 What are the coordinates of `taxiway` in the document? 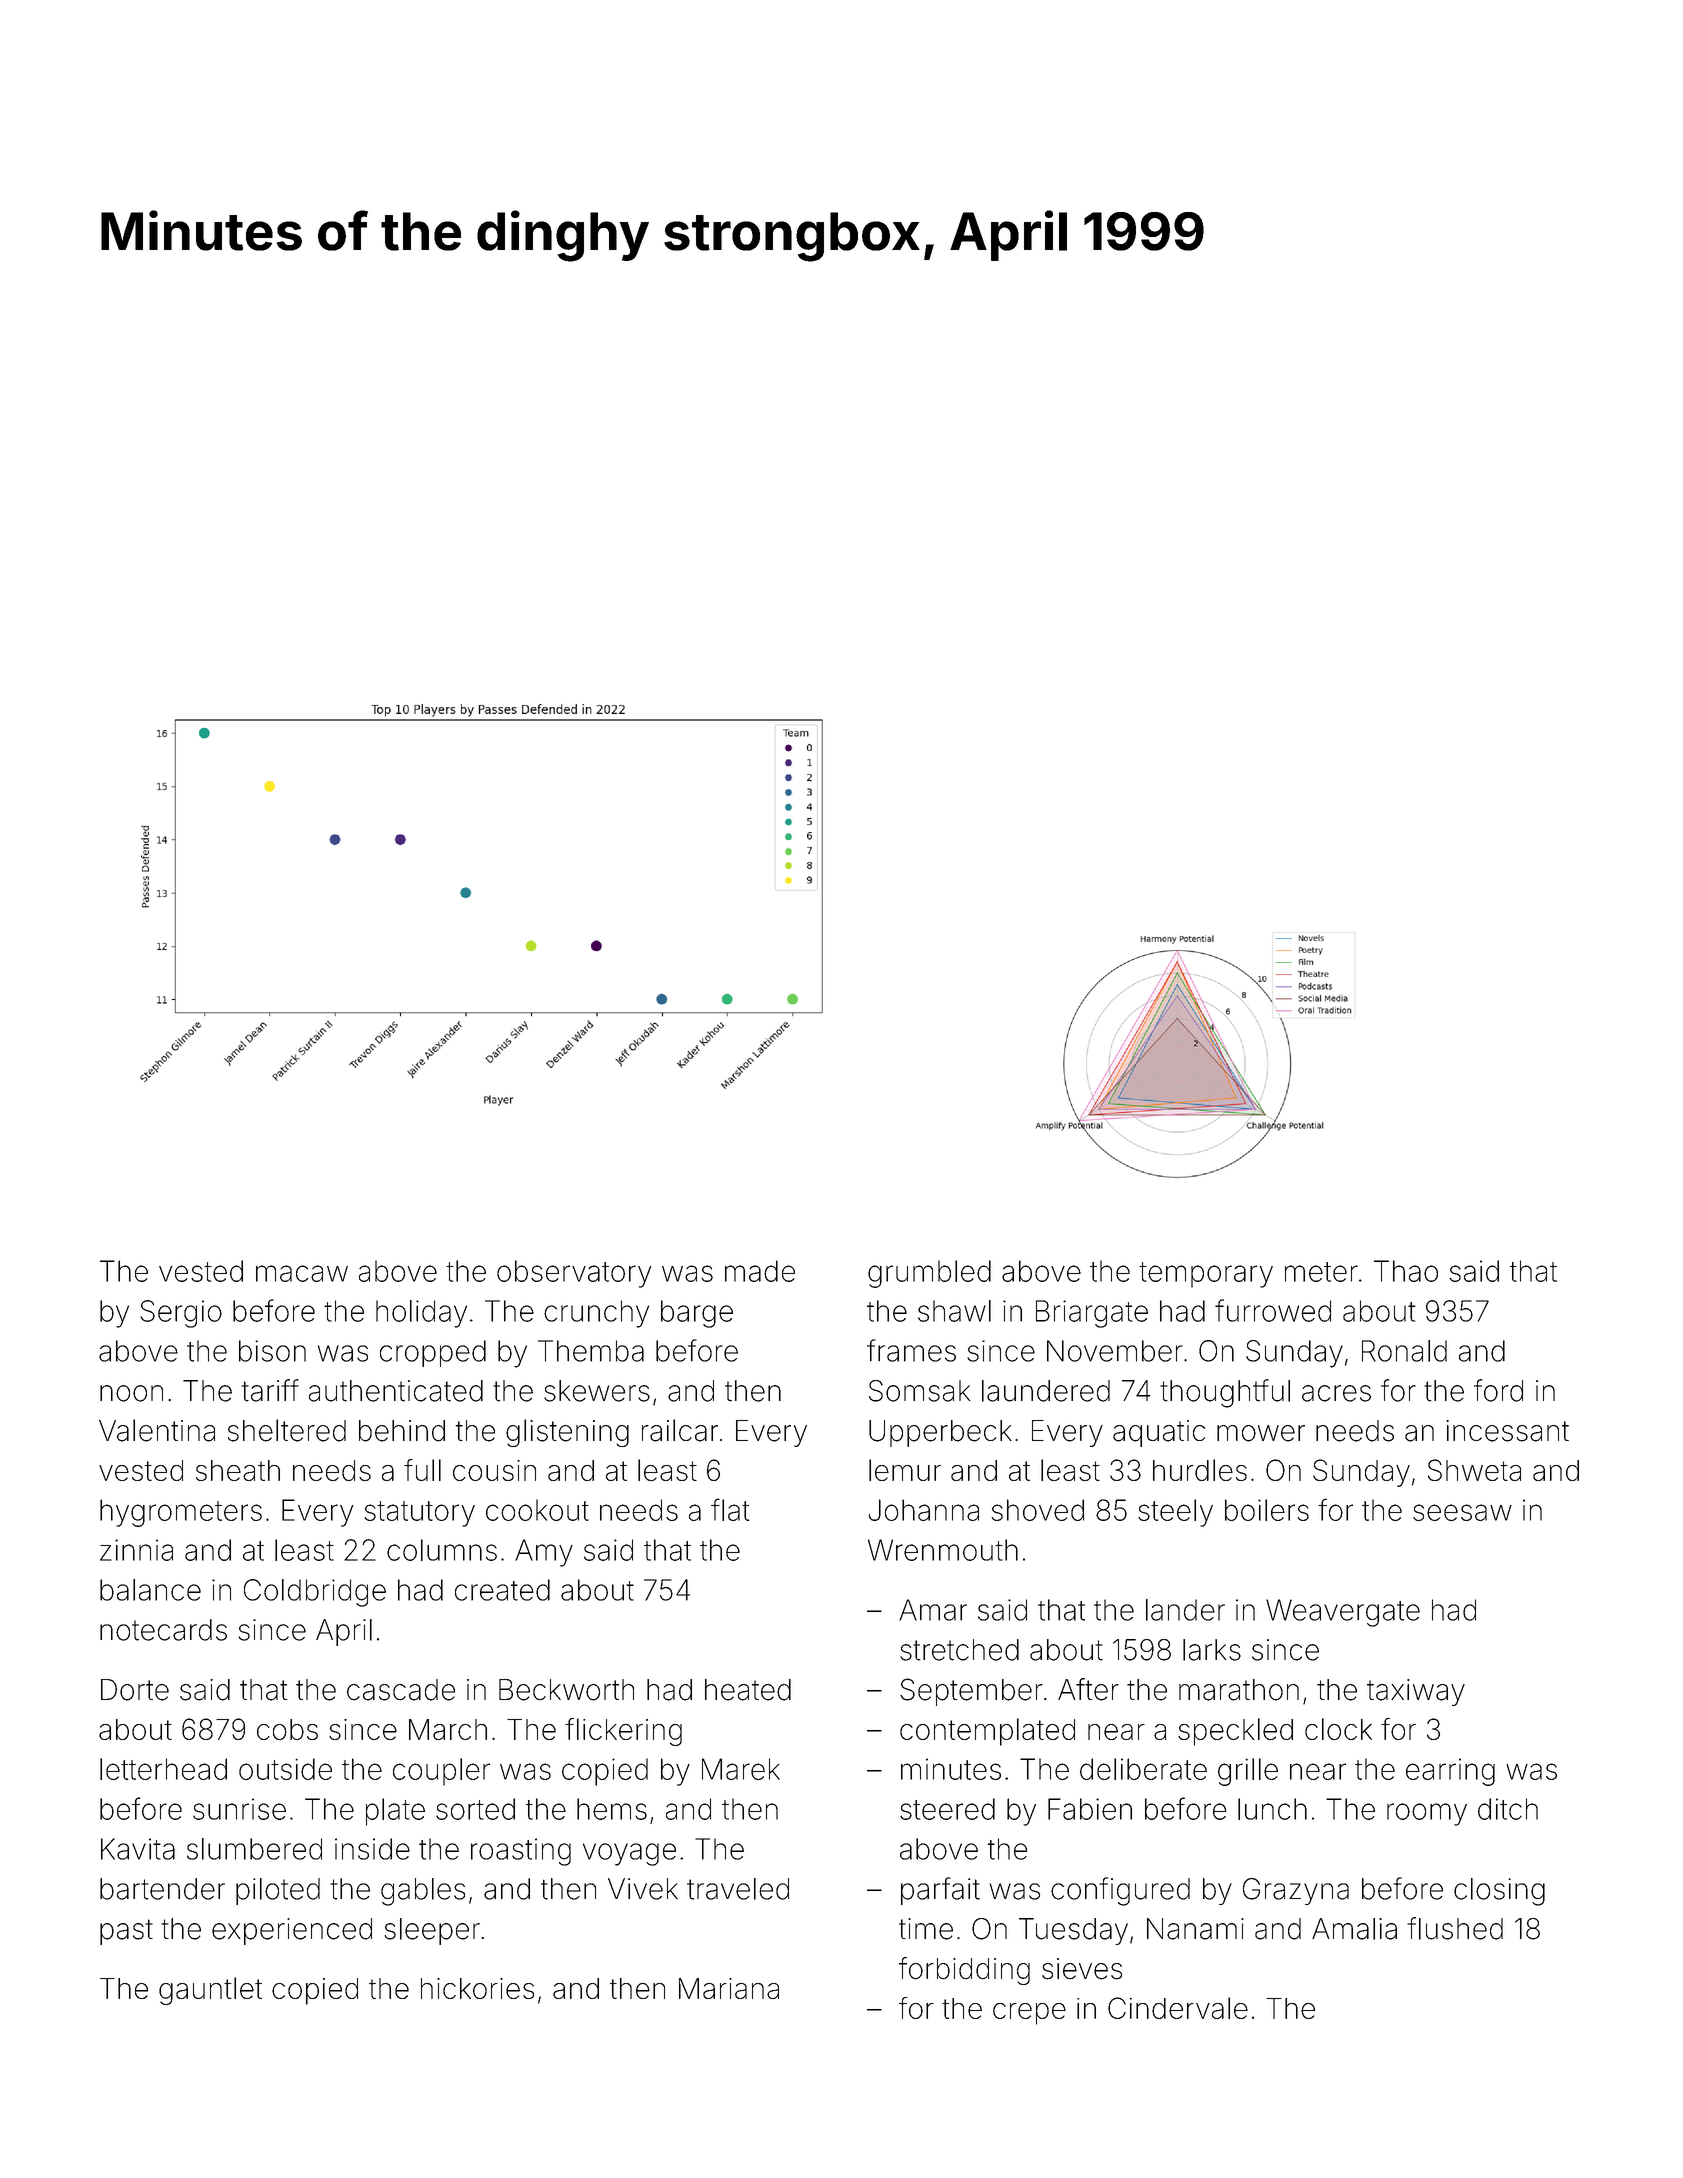 It's located at (1416, 1692).
